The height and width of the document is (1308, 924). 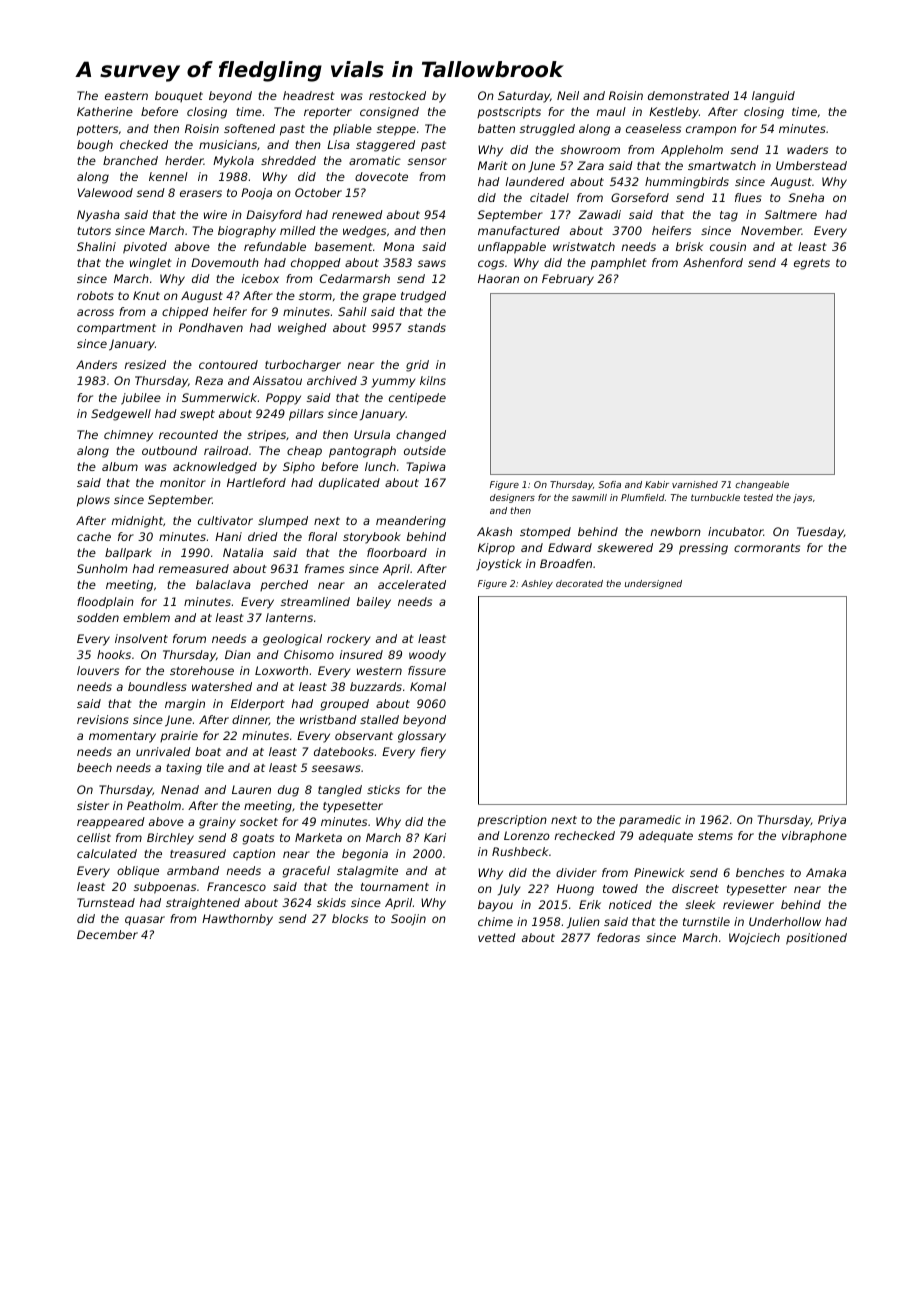 What do you see at coordinates (114, 654) in the document?
I see `hooks` at bounding box center [114, 654].
